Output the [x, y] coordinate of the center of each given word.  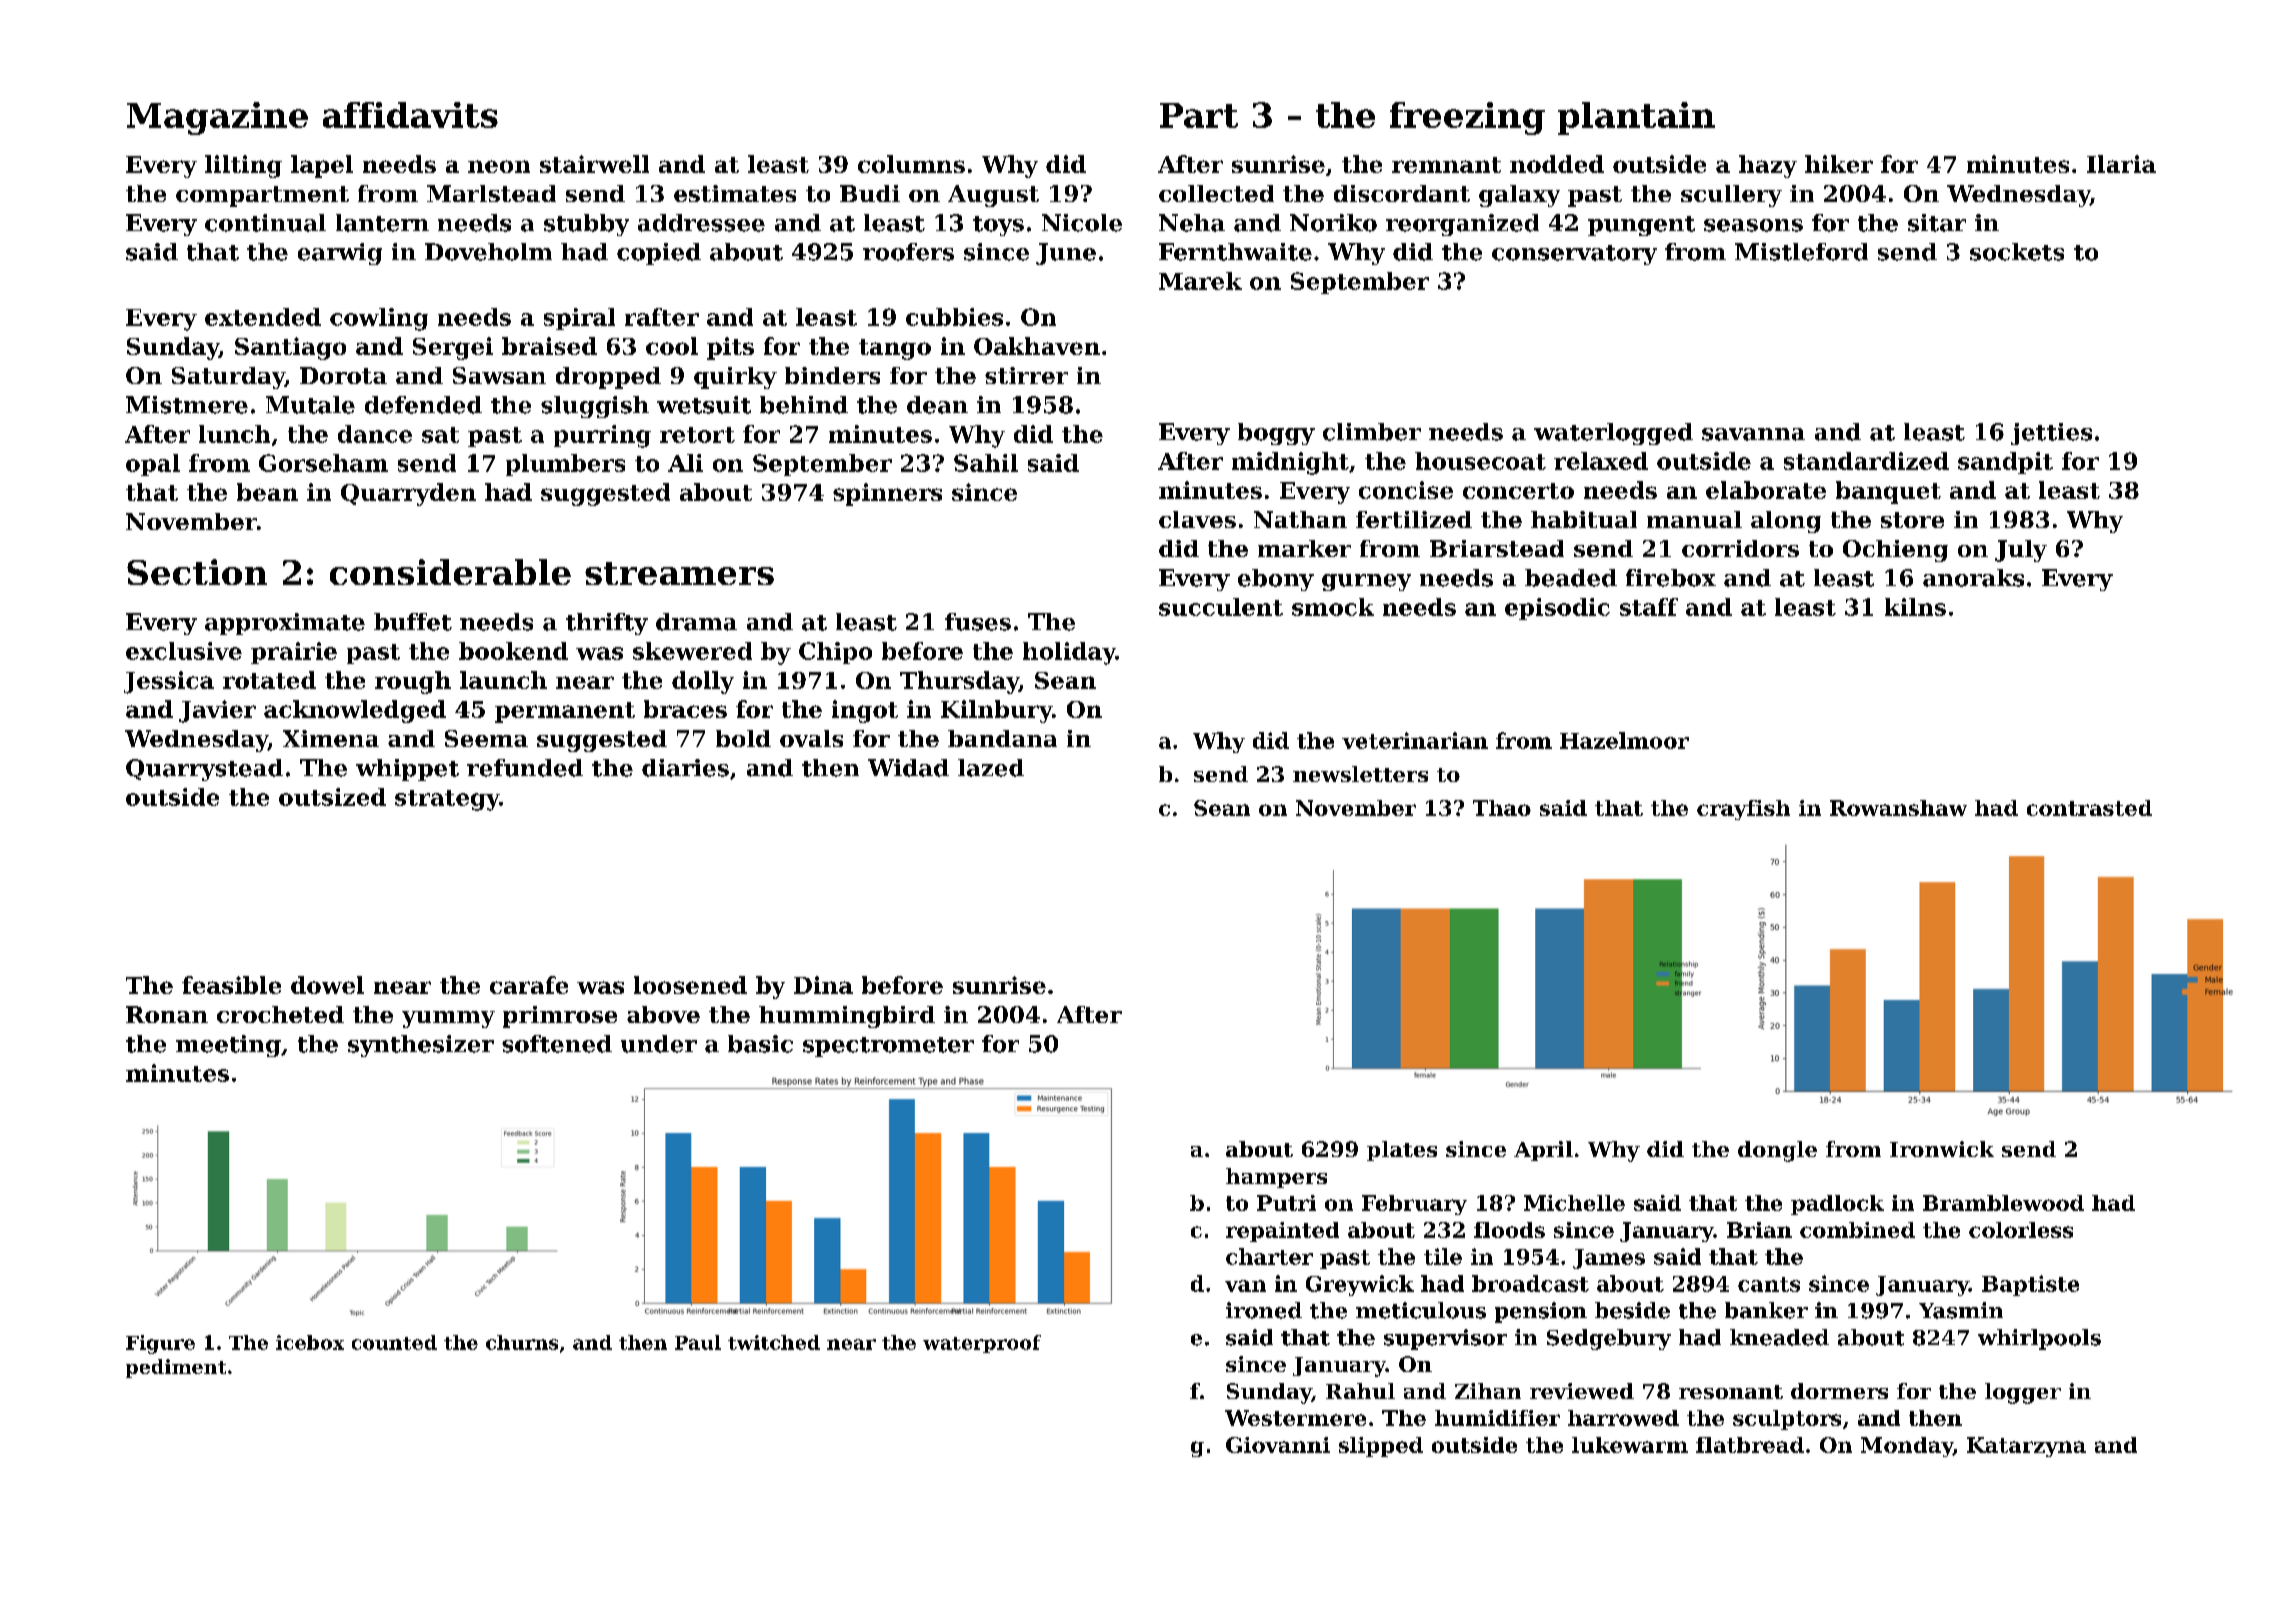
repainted [1282, 1232]
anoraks [1973, 578]
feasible [231, 985]
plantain [1636, 118]
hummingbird [847, 1017]
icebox [310, 1342]
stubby [586, 225]
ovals [811, 738]
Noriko [1333, 223]
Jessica [169, 682]
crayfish [1743, 810]
